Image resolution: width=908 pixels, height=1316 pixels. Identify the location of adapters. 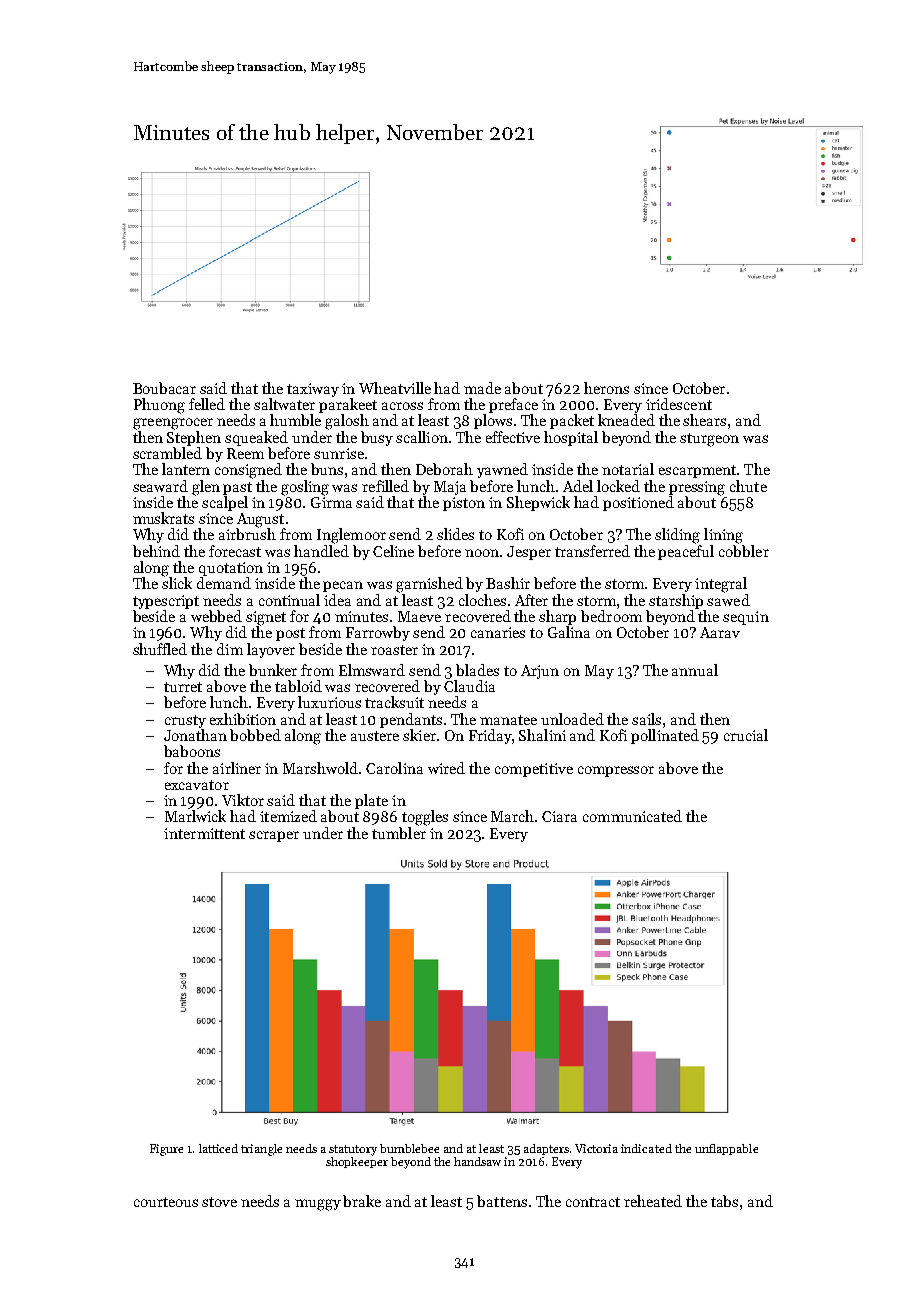
(546, 1149).
